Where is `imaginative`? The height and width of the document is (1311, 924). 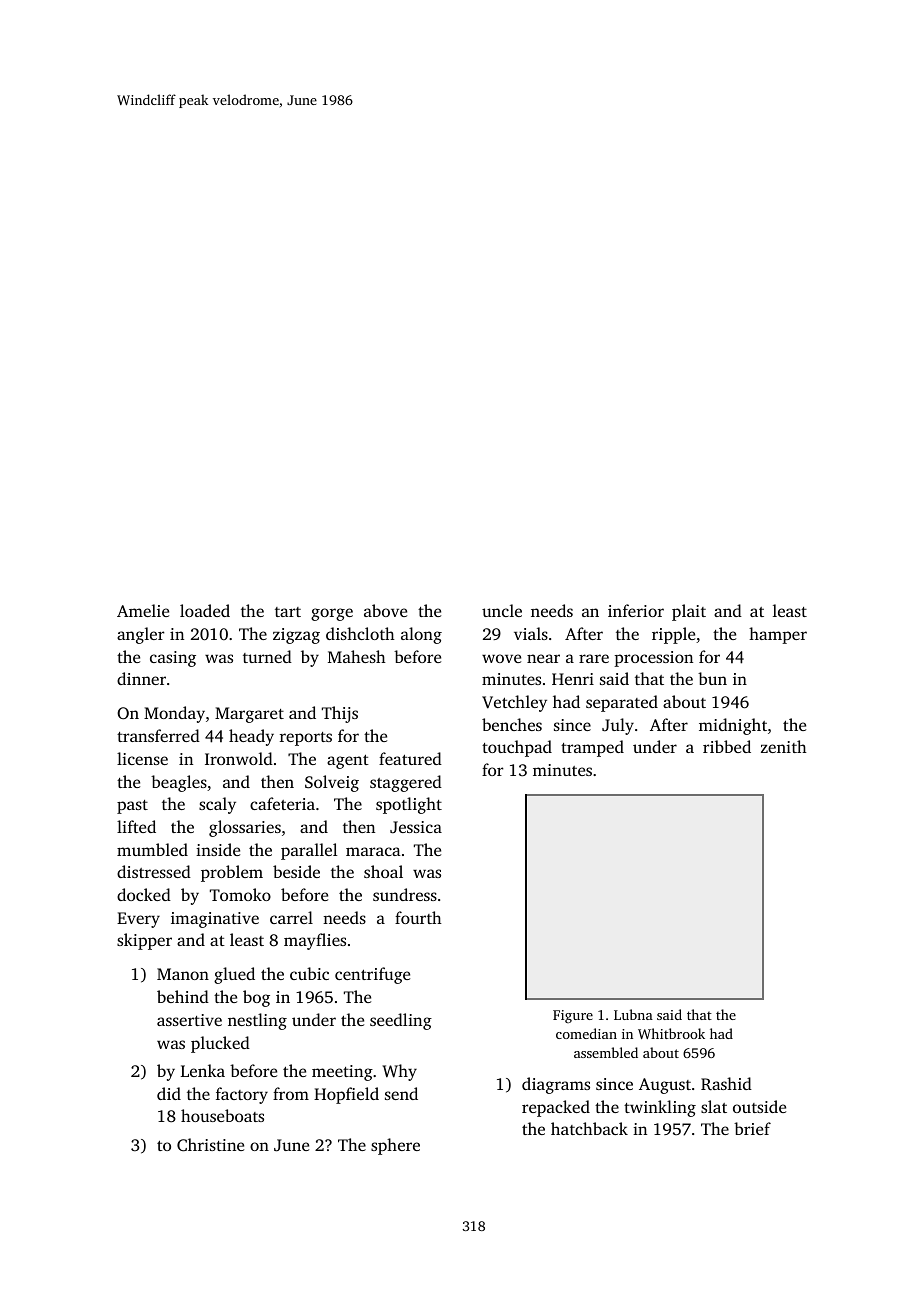
imaginative is located at coordinates (215, 920).
